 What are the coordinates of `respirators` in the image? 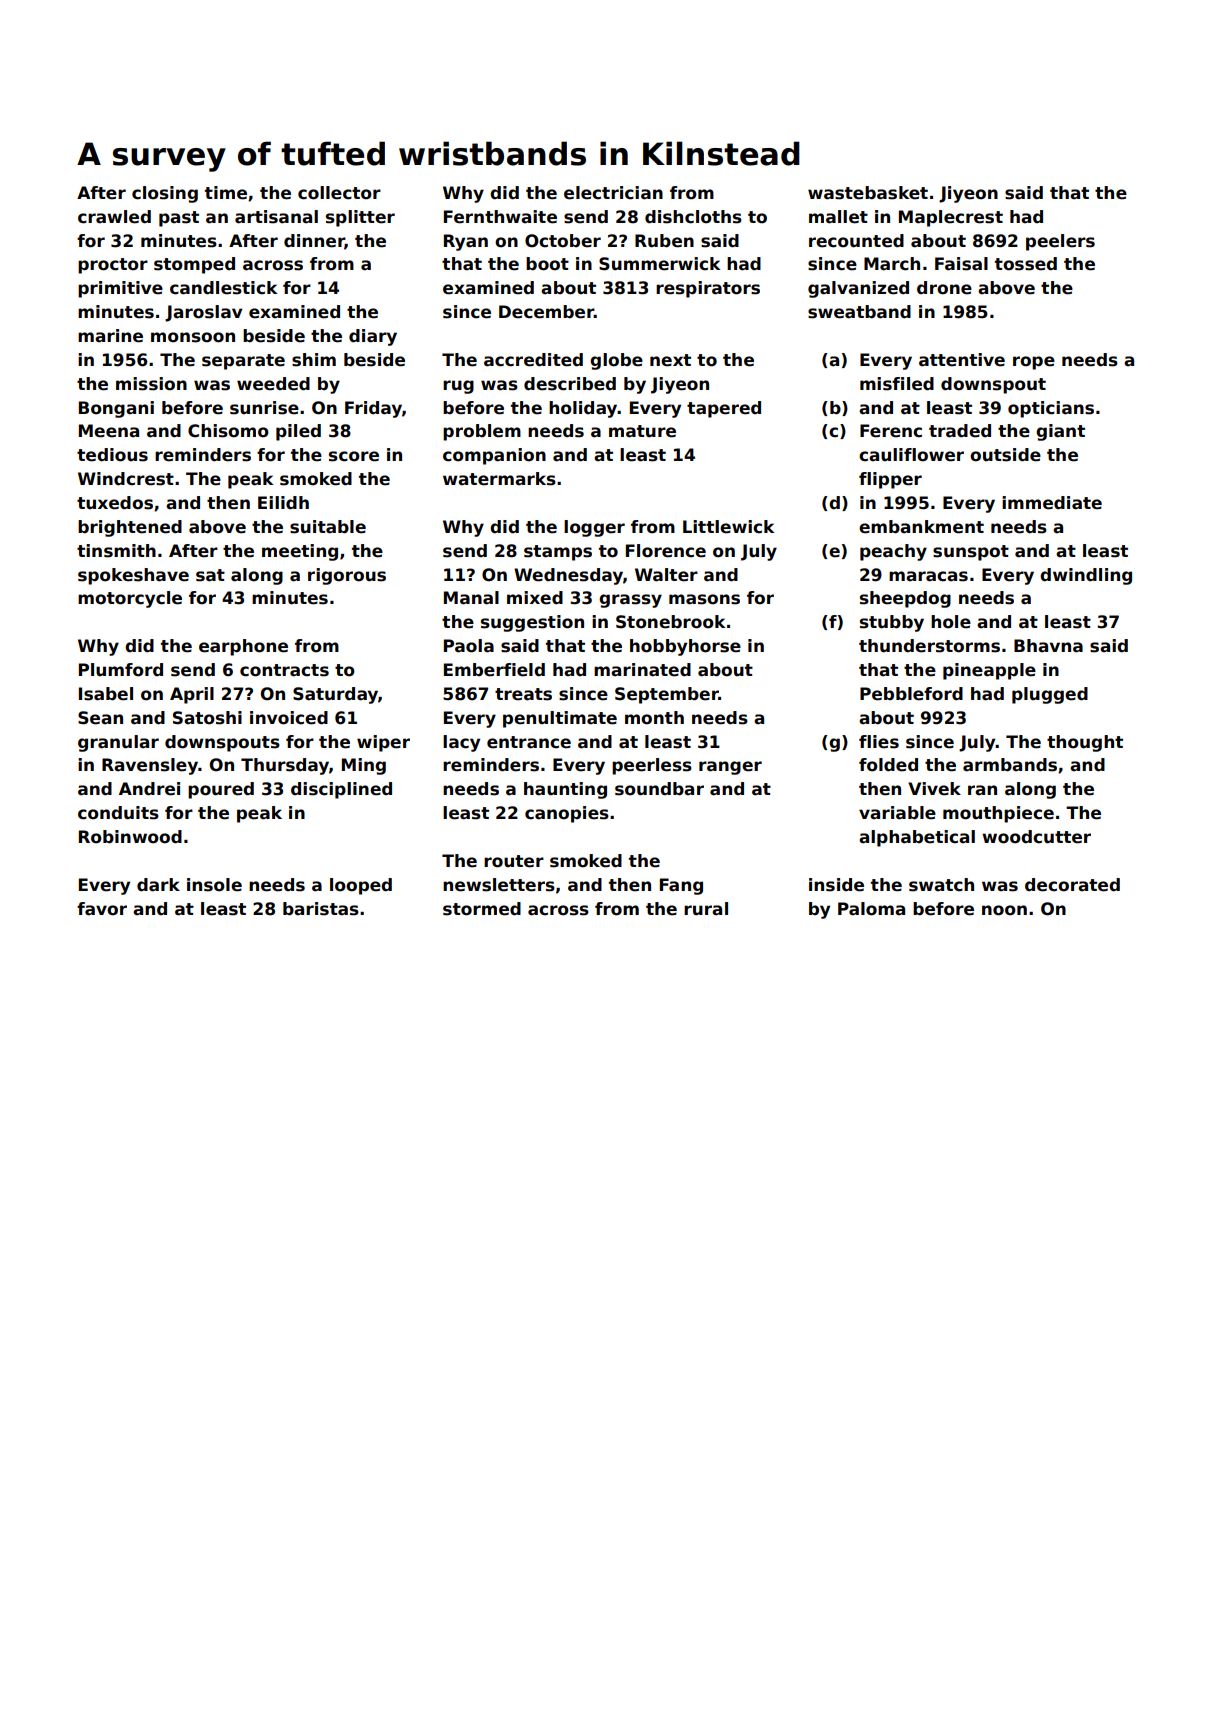 It's located at (708, 289).
